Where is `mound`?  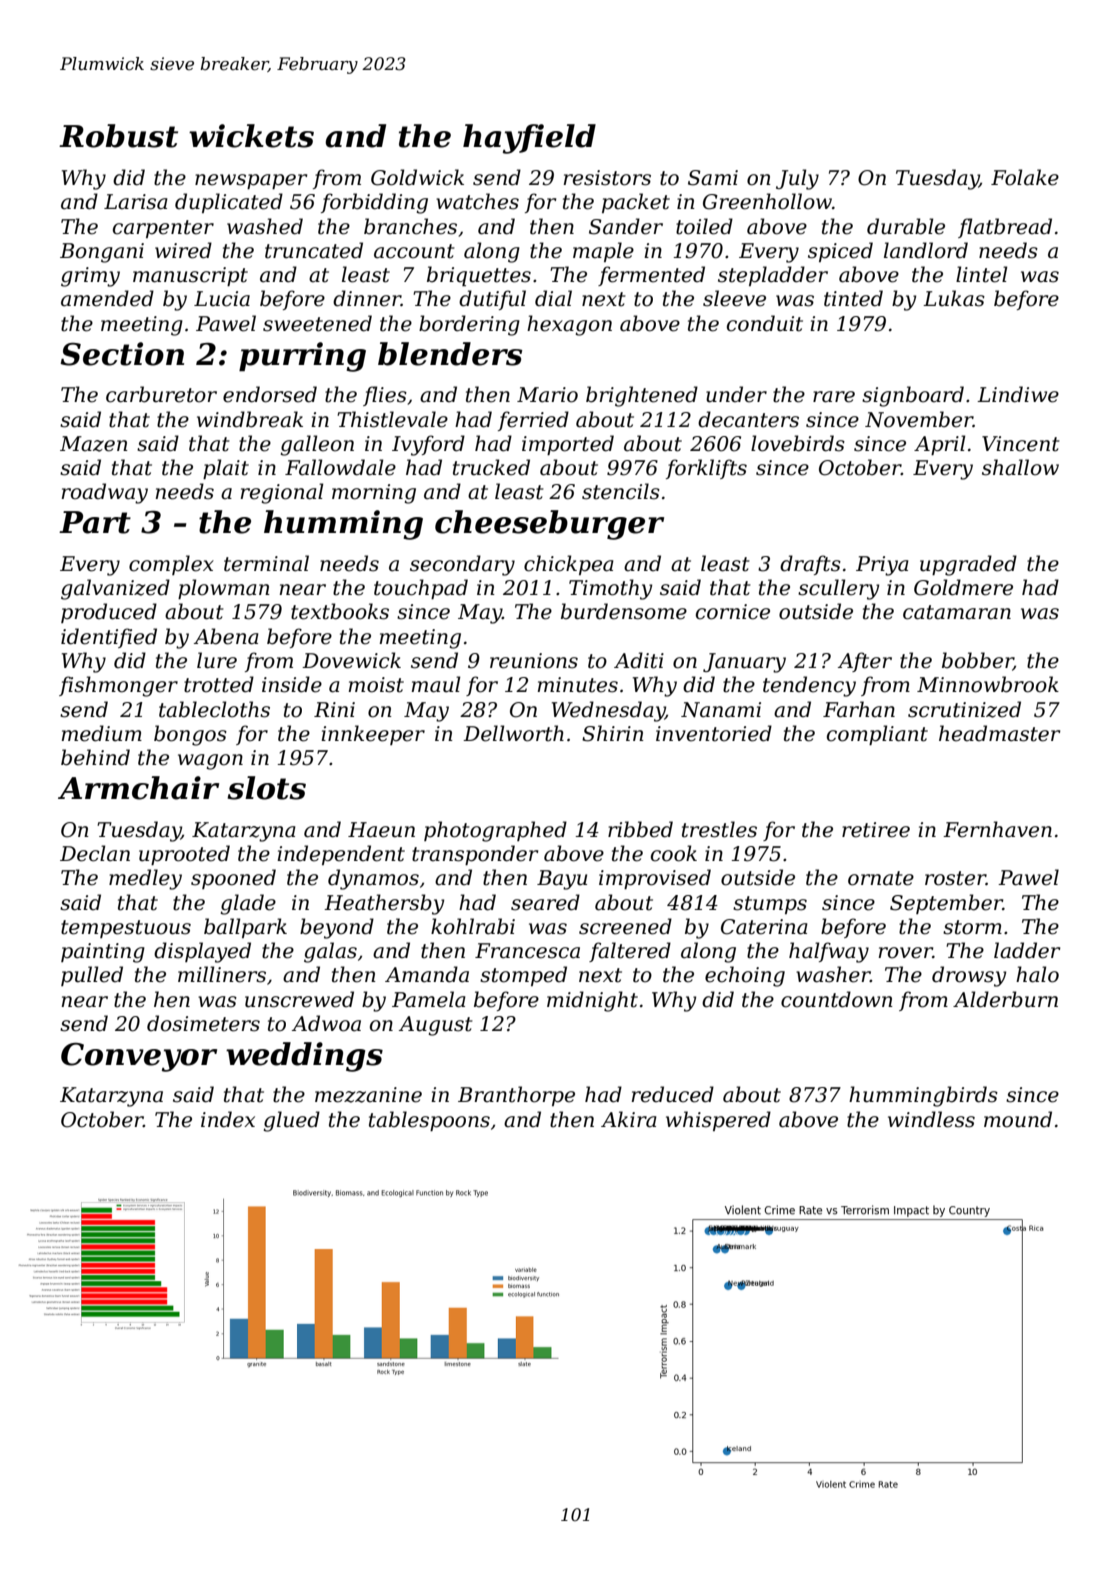
mound is located at coordinates (1018, 1119).
